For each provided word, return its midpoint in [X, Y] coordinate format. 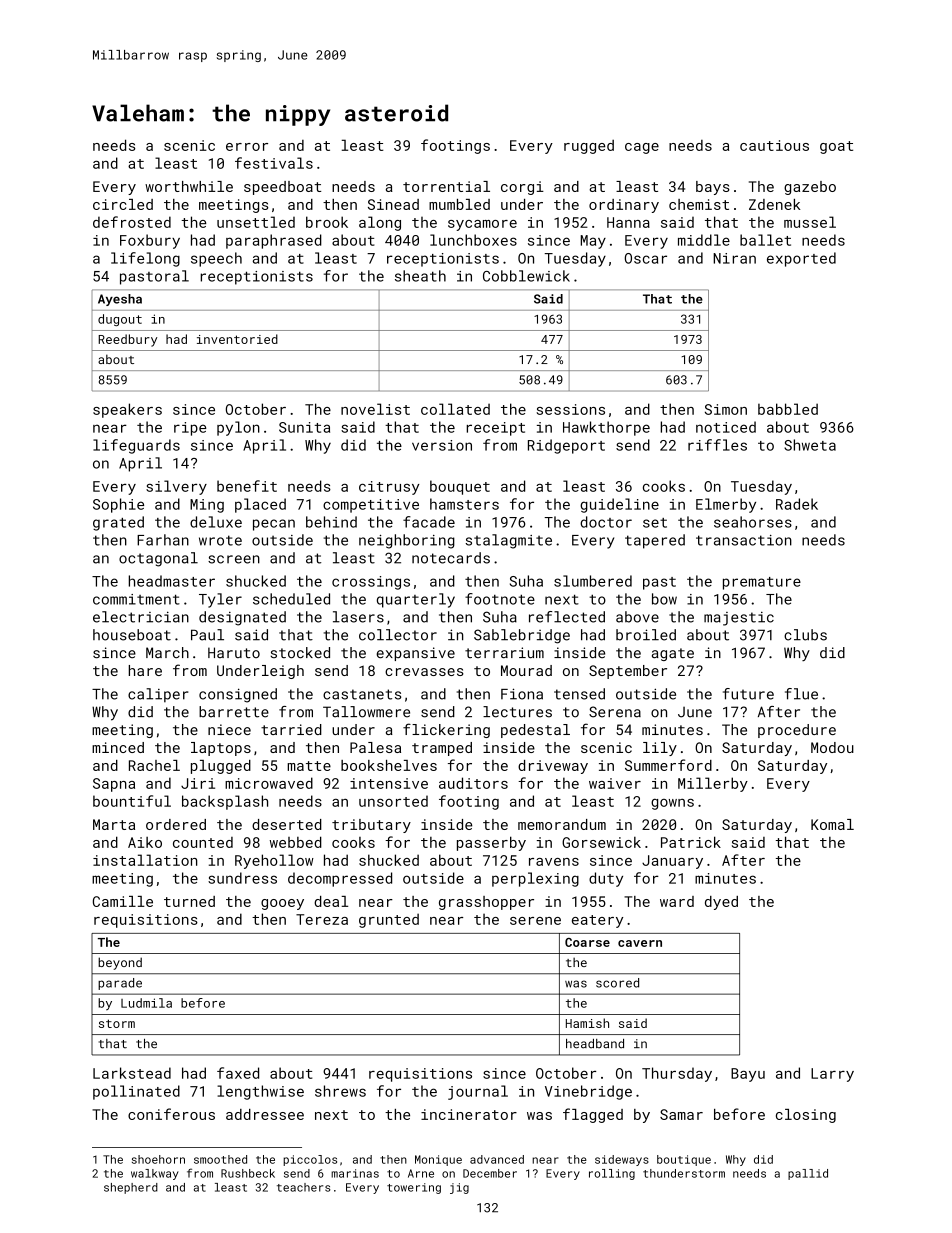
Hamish [587, 1023]
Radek [797, 504]
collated [455, 409]
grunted [389, 920]
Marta [114, 824]
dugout [120, 320]
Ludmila [146, 1003]
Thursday [677, 1074]
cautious [774, 145]
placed [260, 505]
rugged [589, 147]
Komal [832, 824]
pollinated [136, 1092]
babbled [788, 409]
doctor [606, 522]
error [247, 147]
